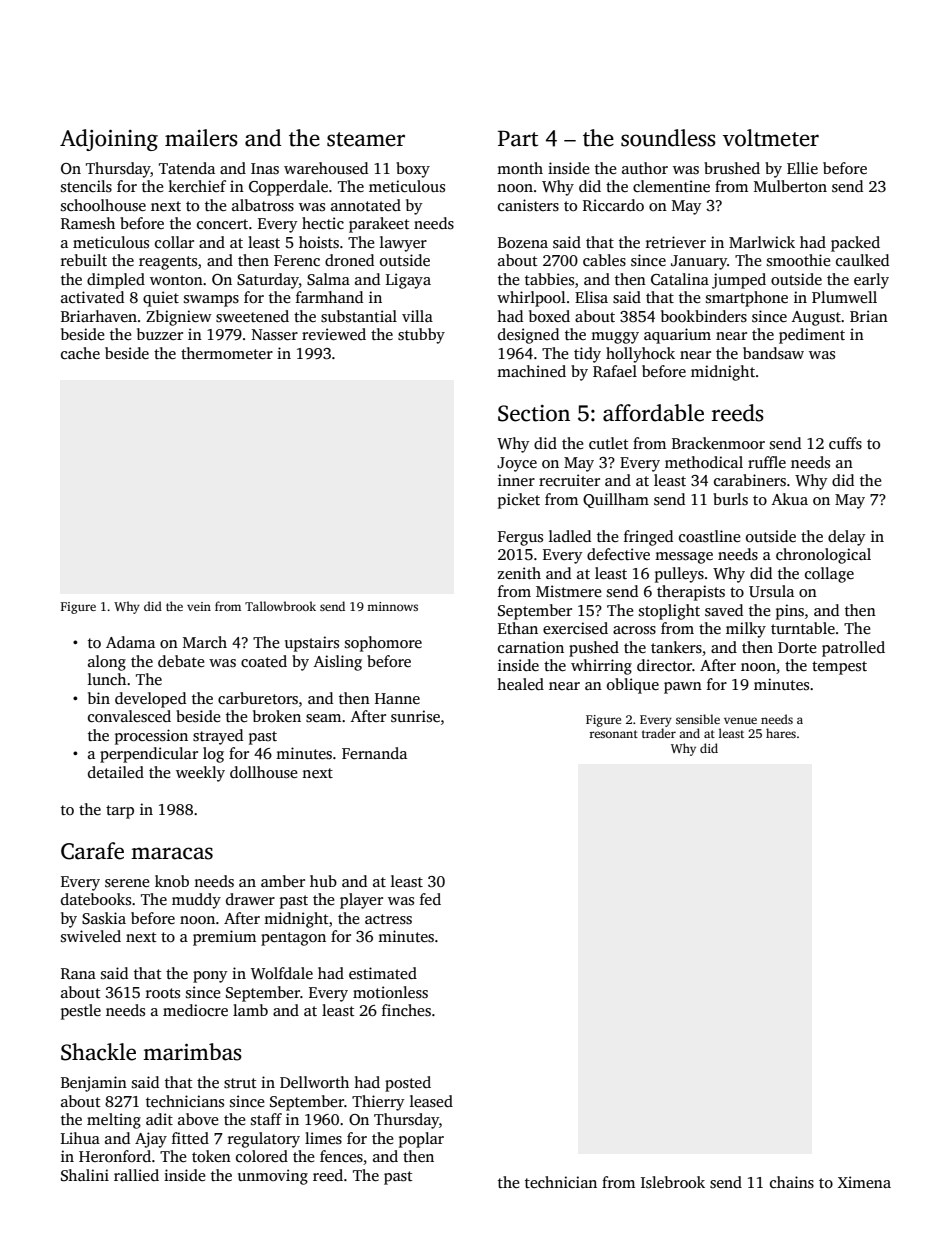 Image resolution: width=952 pixels, height=1233 pixels. Describe the element at coordinates (199, 606) in the screenshot. I see `vein` at that location.
